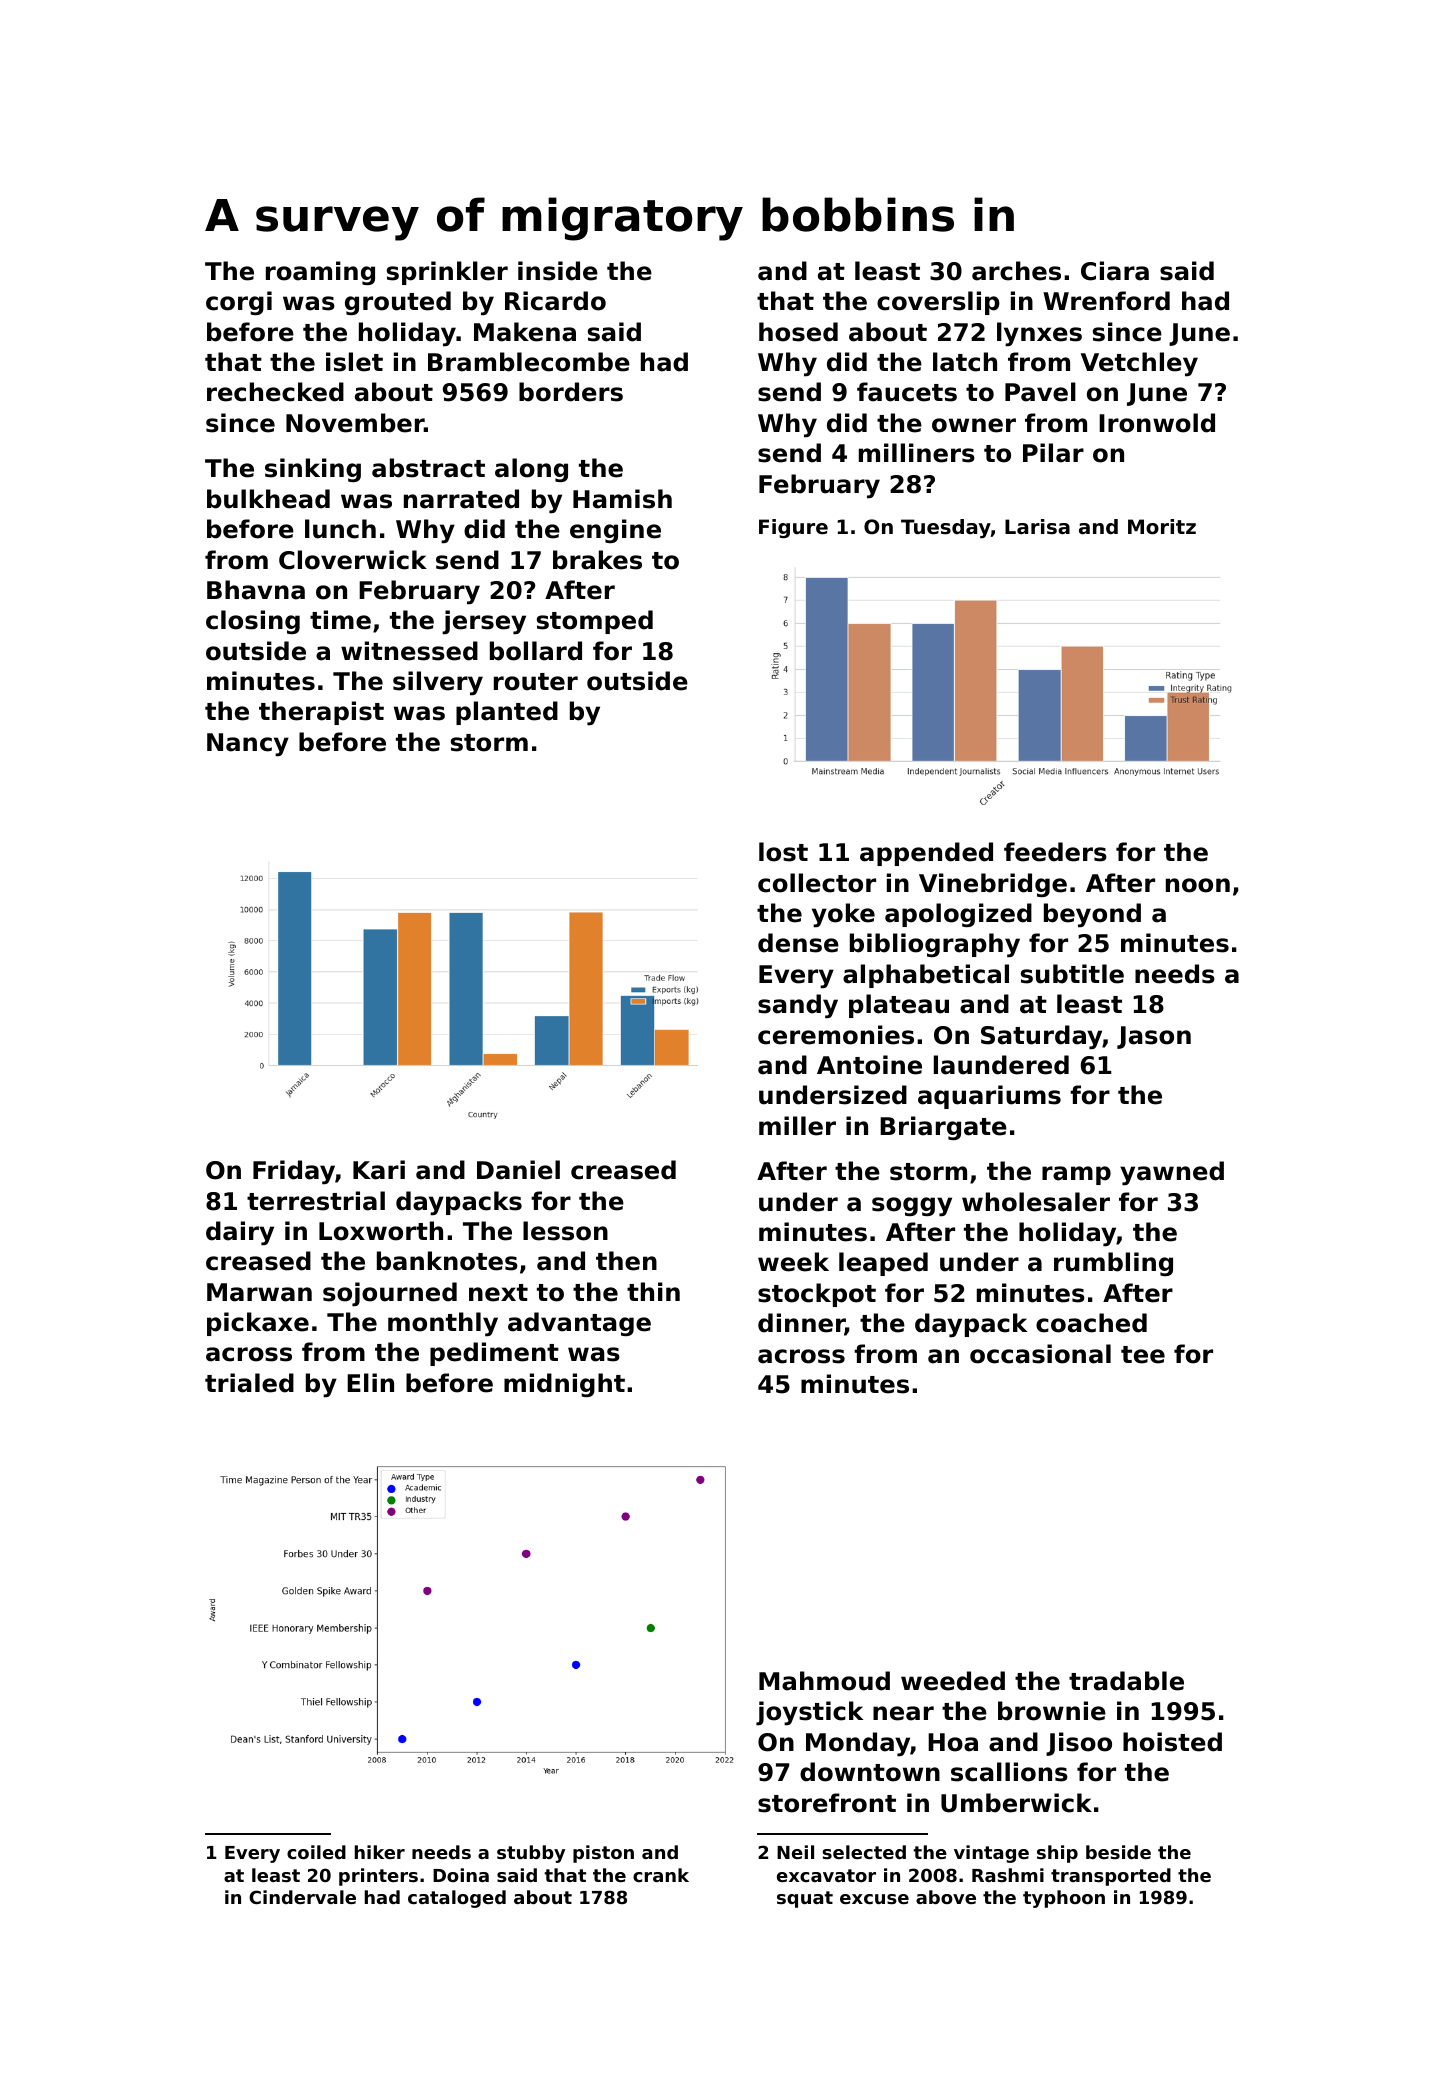 This document has height=2100, width=1450. What do you see at coordinates (494, 1354) in the document?
I see `pediment` at bounding box center [494, 1354].
